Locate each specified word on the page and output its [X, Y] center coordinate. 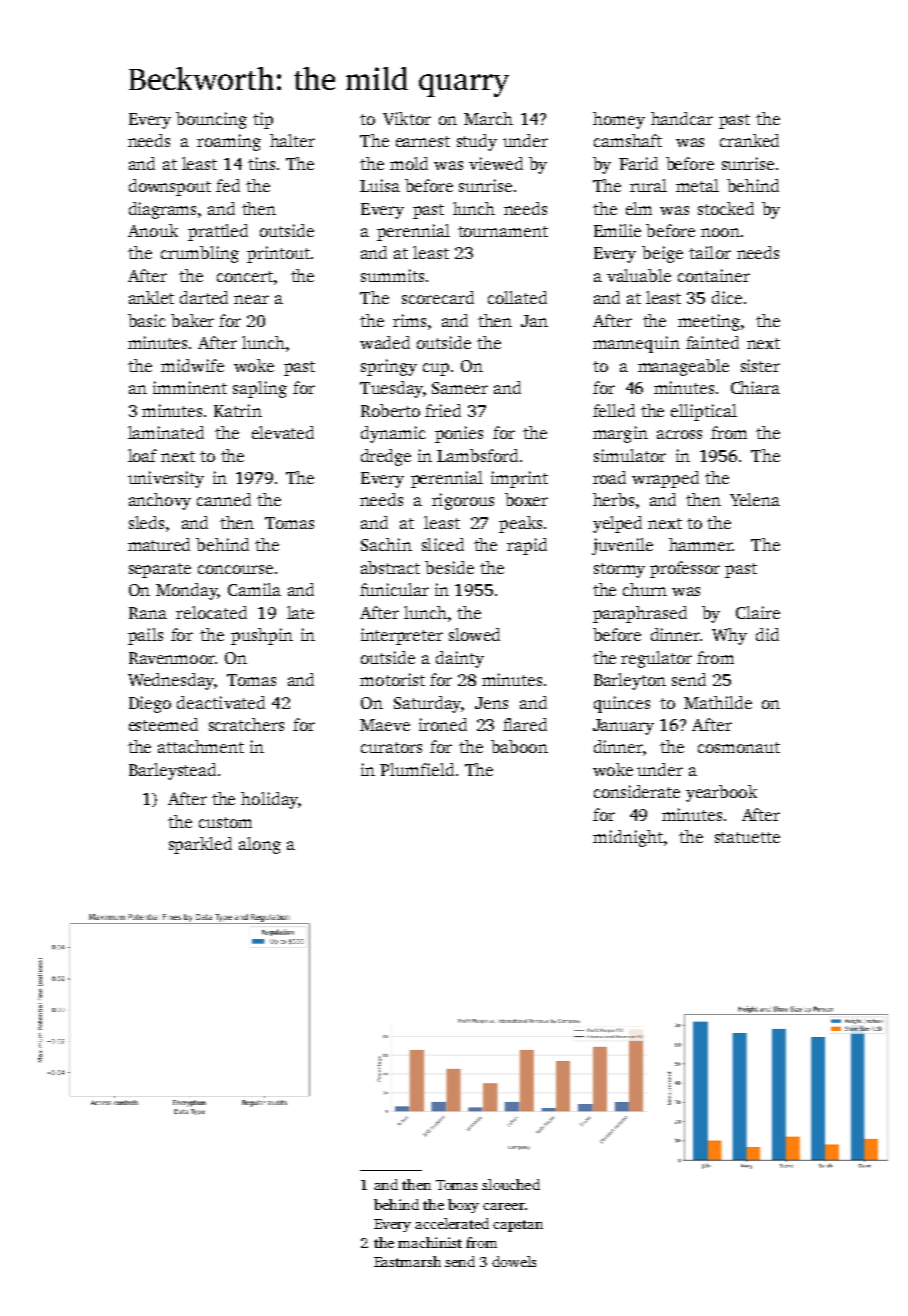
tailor [710, 252]
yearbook [721, 793]
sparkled [200, 845]
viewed [496, 163]
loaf [142, 455]
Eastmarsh [407, 1261]
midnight [628, 838]
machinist [430, 1242]
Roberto [390, 410]
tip [263, 120]
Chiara [755, 387]
